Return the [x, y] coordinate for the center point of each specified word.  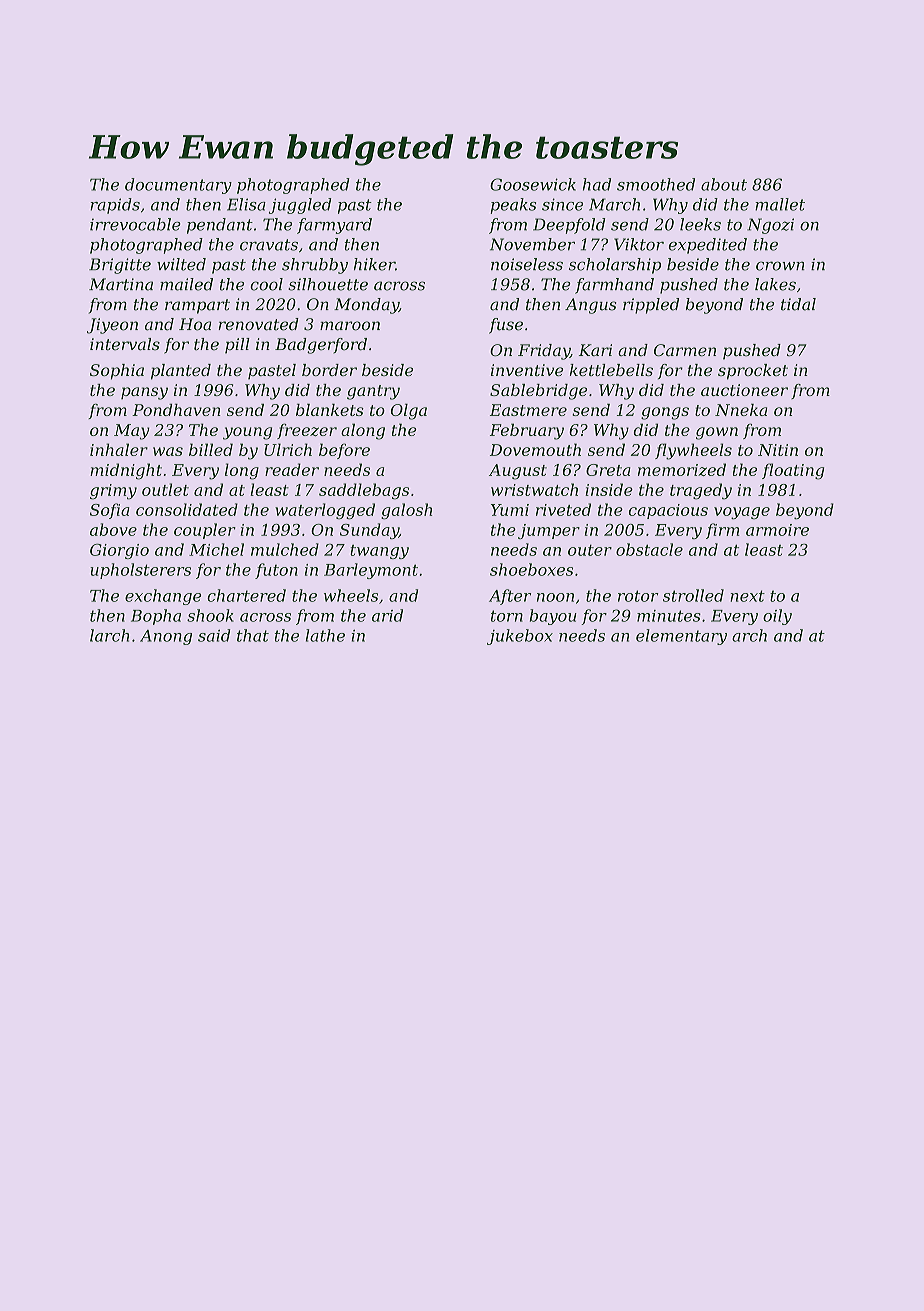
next [747, 596]
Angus [591, 306]
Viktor [639, 244]
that [253, 635]
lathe [325, 635]
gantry [373, 392]
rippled [651, 306]
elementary [681, 637]
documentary [178, 186]
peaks [513, 206]
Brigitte [120, 266]
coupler [205, 531]
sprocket [753, 372]
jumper [549, 531]
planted [181, 372]
